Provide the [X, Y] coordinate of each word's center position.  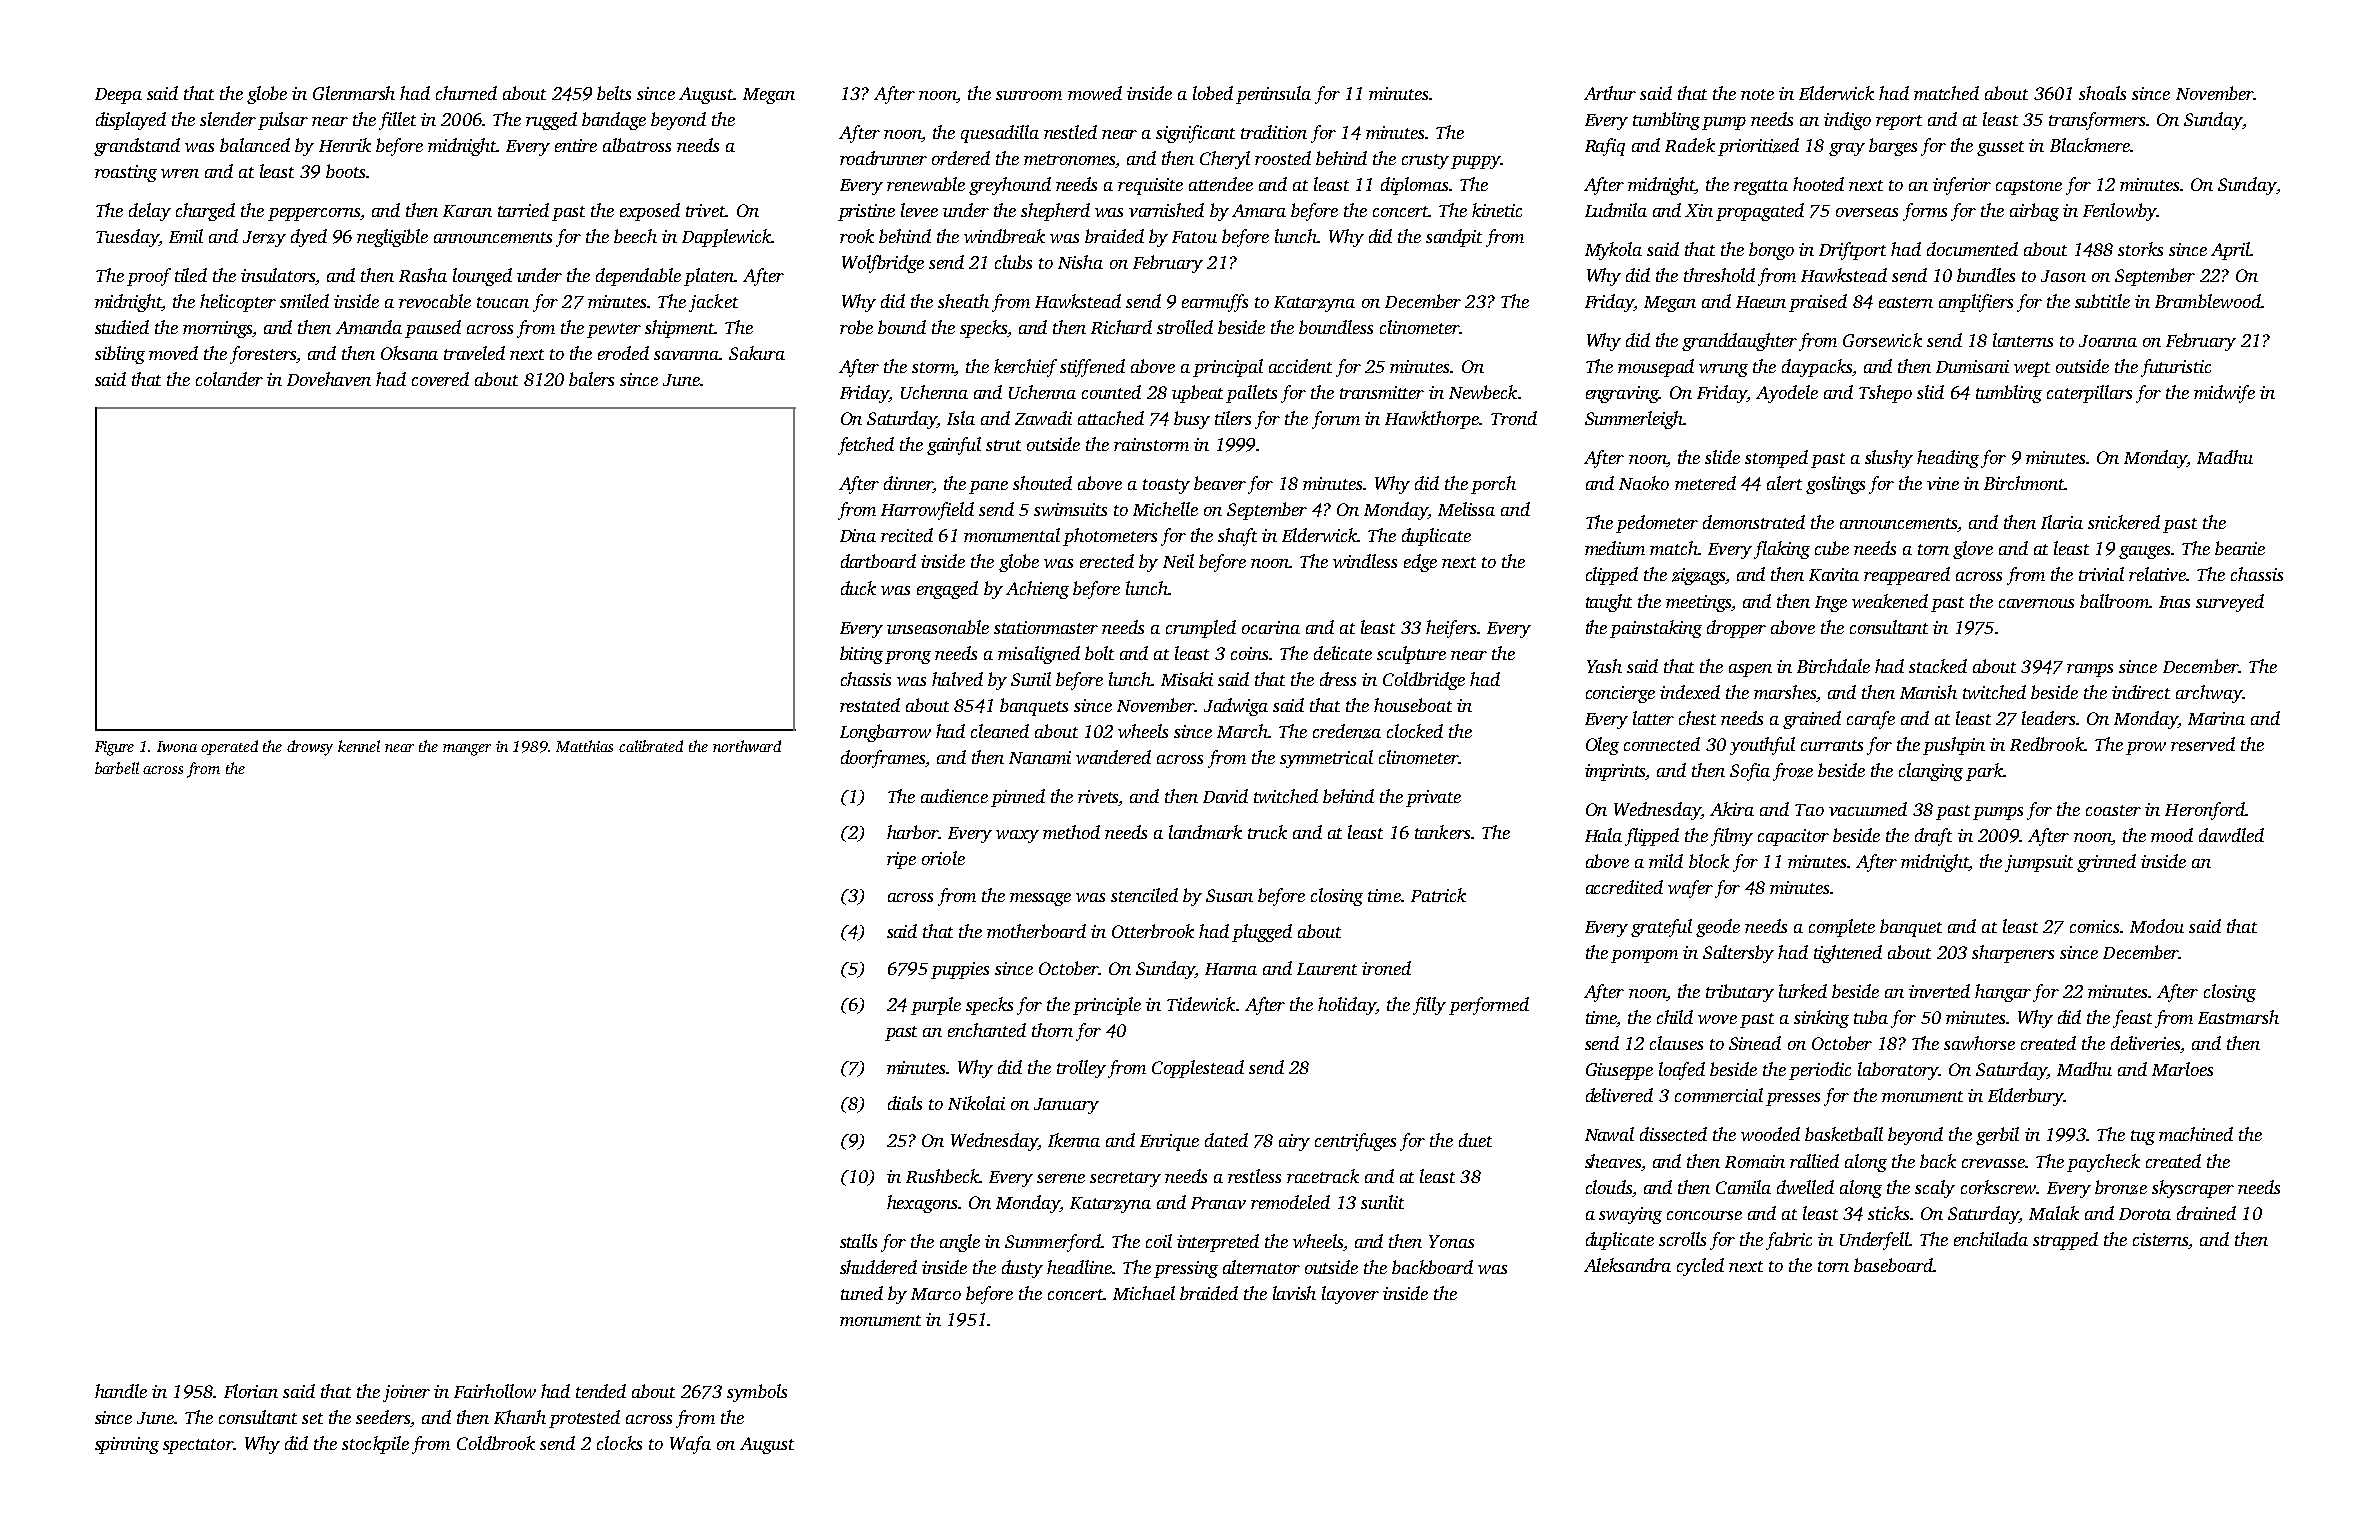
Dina [858, 535]
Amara [1259, 210]
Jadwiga [1236, 707]
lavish [1294, 1293]
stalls [858, 1241]
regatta [1761, 187]
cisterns [2160, 1239]
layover [1350, 1295]
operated [229, 747]
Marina [2216, 718]
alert [1784, 483]
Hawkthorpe [1432, 420]
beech [635, 236]
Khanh [520, 1417]
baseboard [1893, 1265]
